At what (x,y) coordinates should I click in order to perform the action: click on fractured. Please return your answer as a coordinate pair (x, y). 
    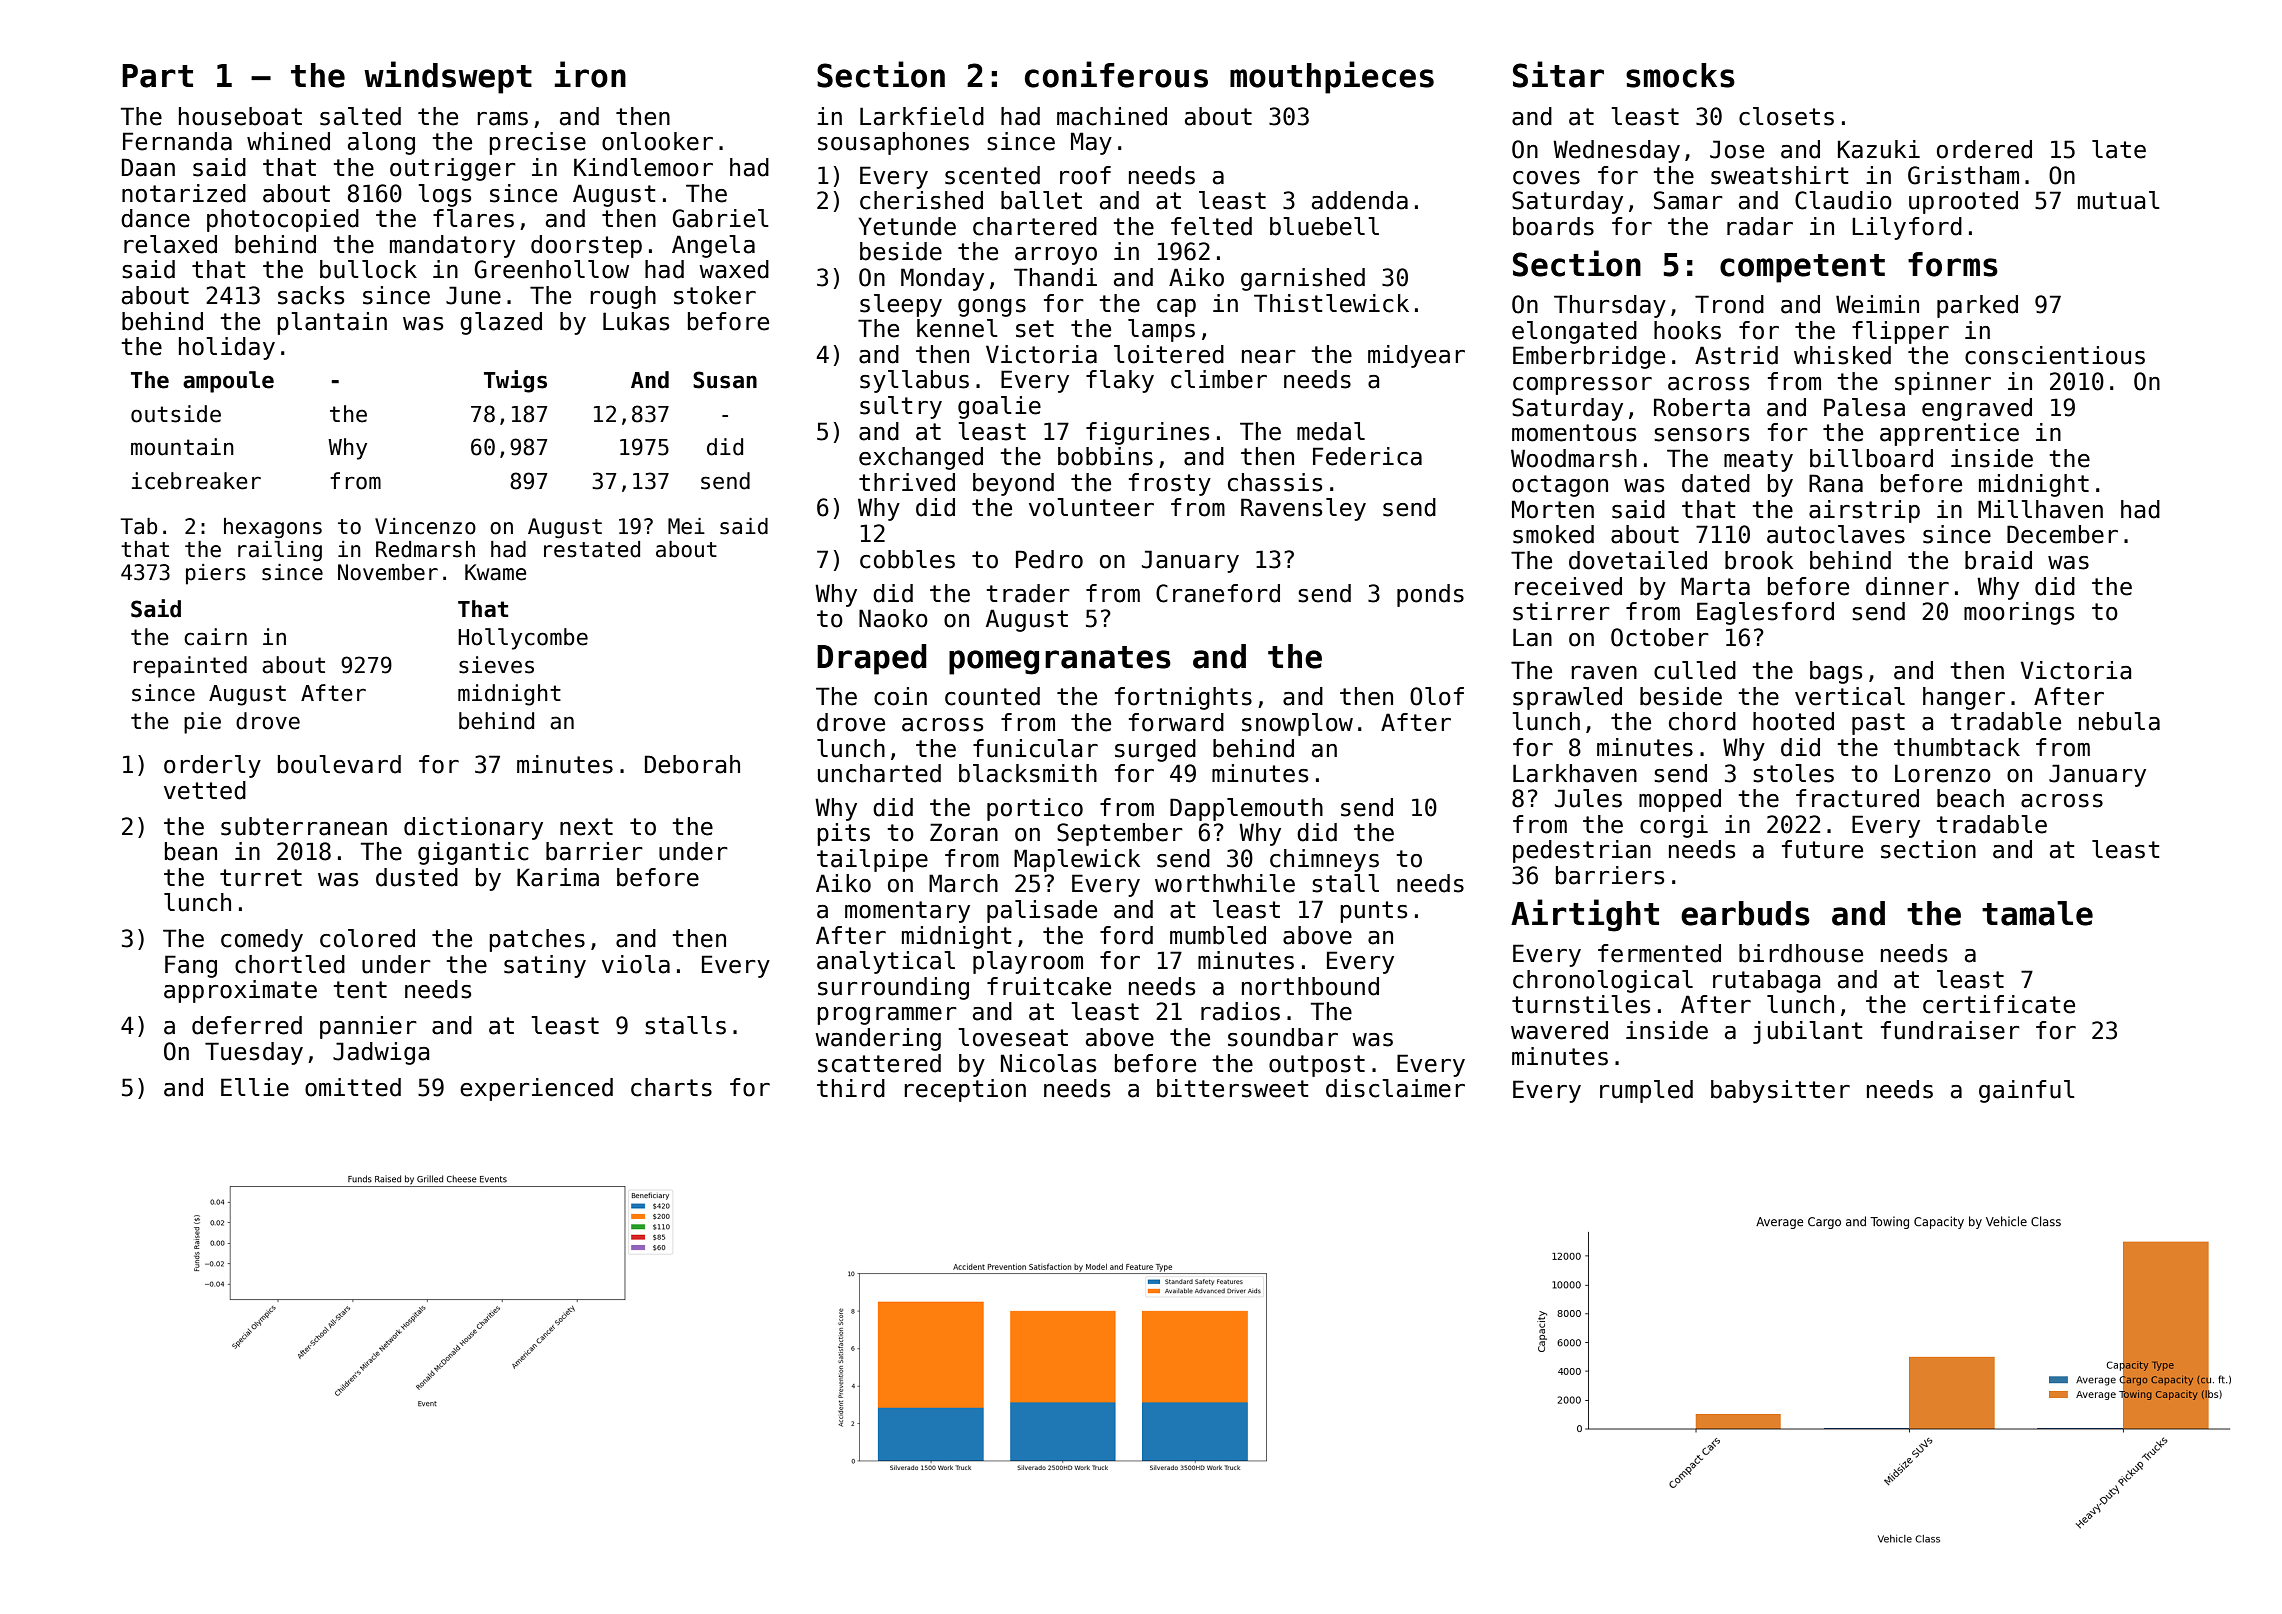
    Looking at the image, I should click on (1857, 798).
